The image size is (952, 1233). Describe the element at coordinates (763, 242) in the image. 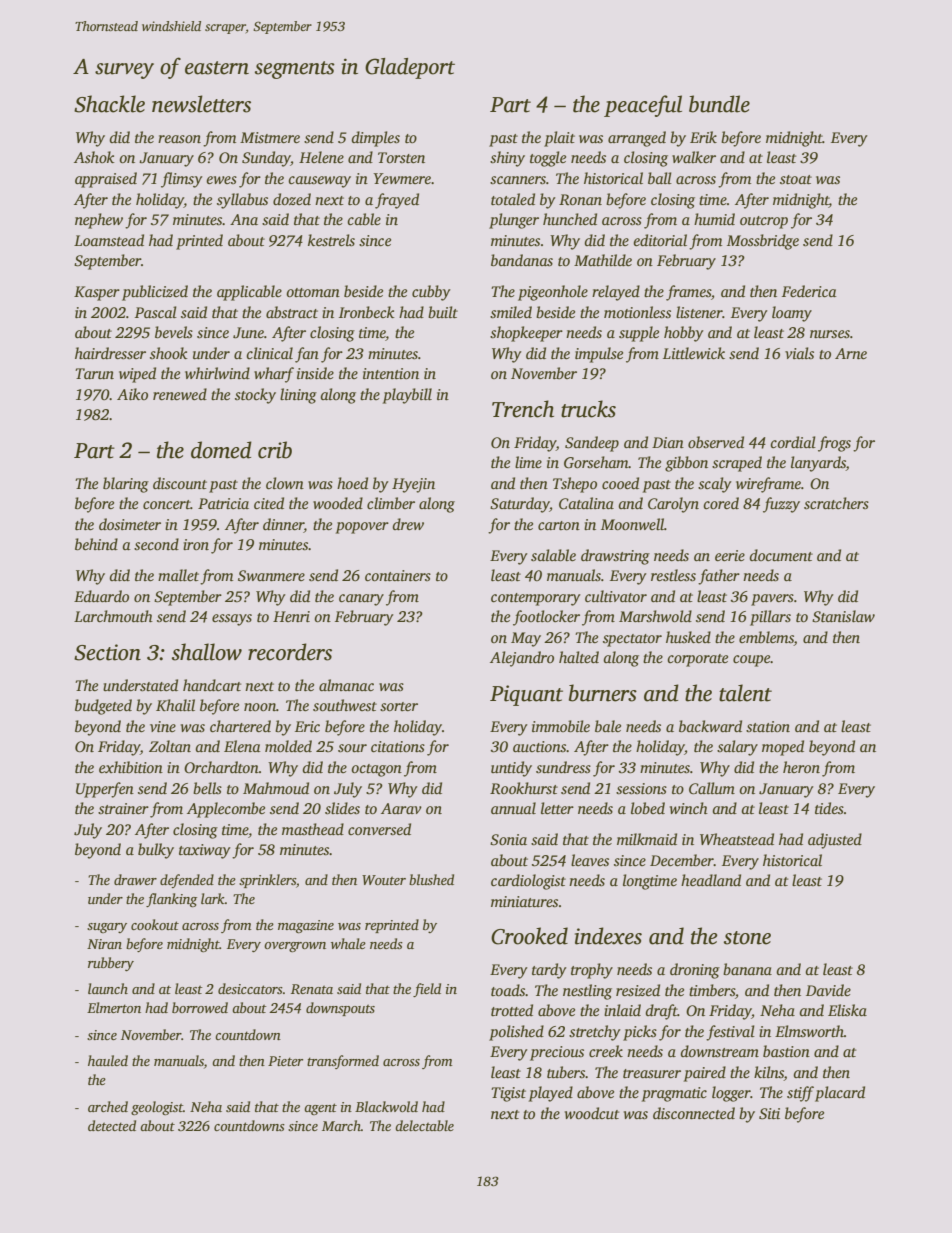

I see `Mossbridge` at that location.
